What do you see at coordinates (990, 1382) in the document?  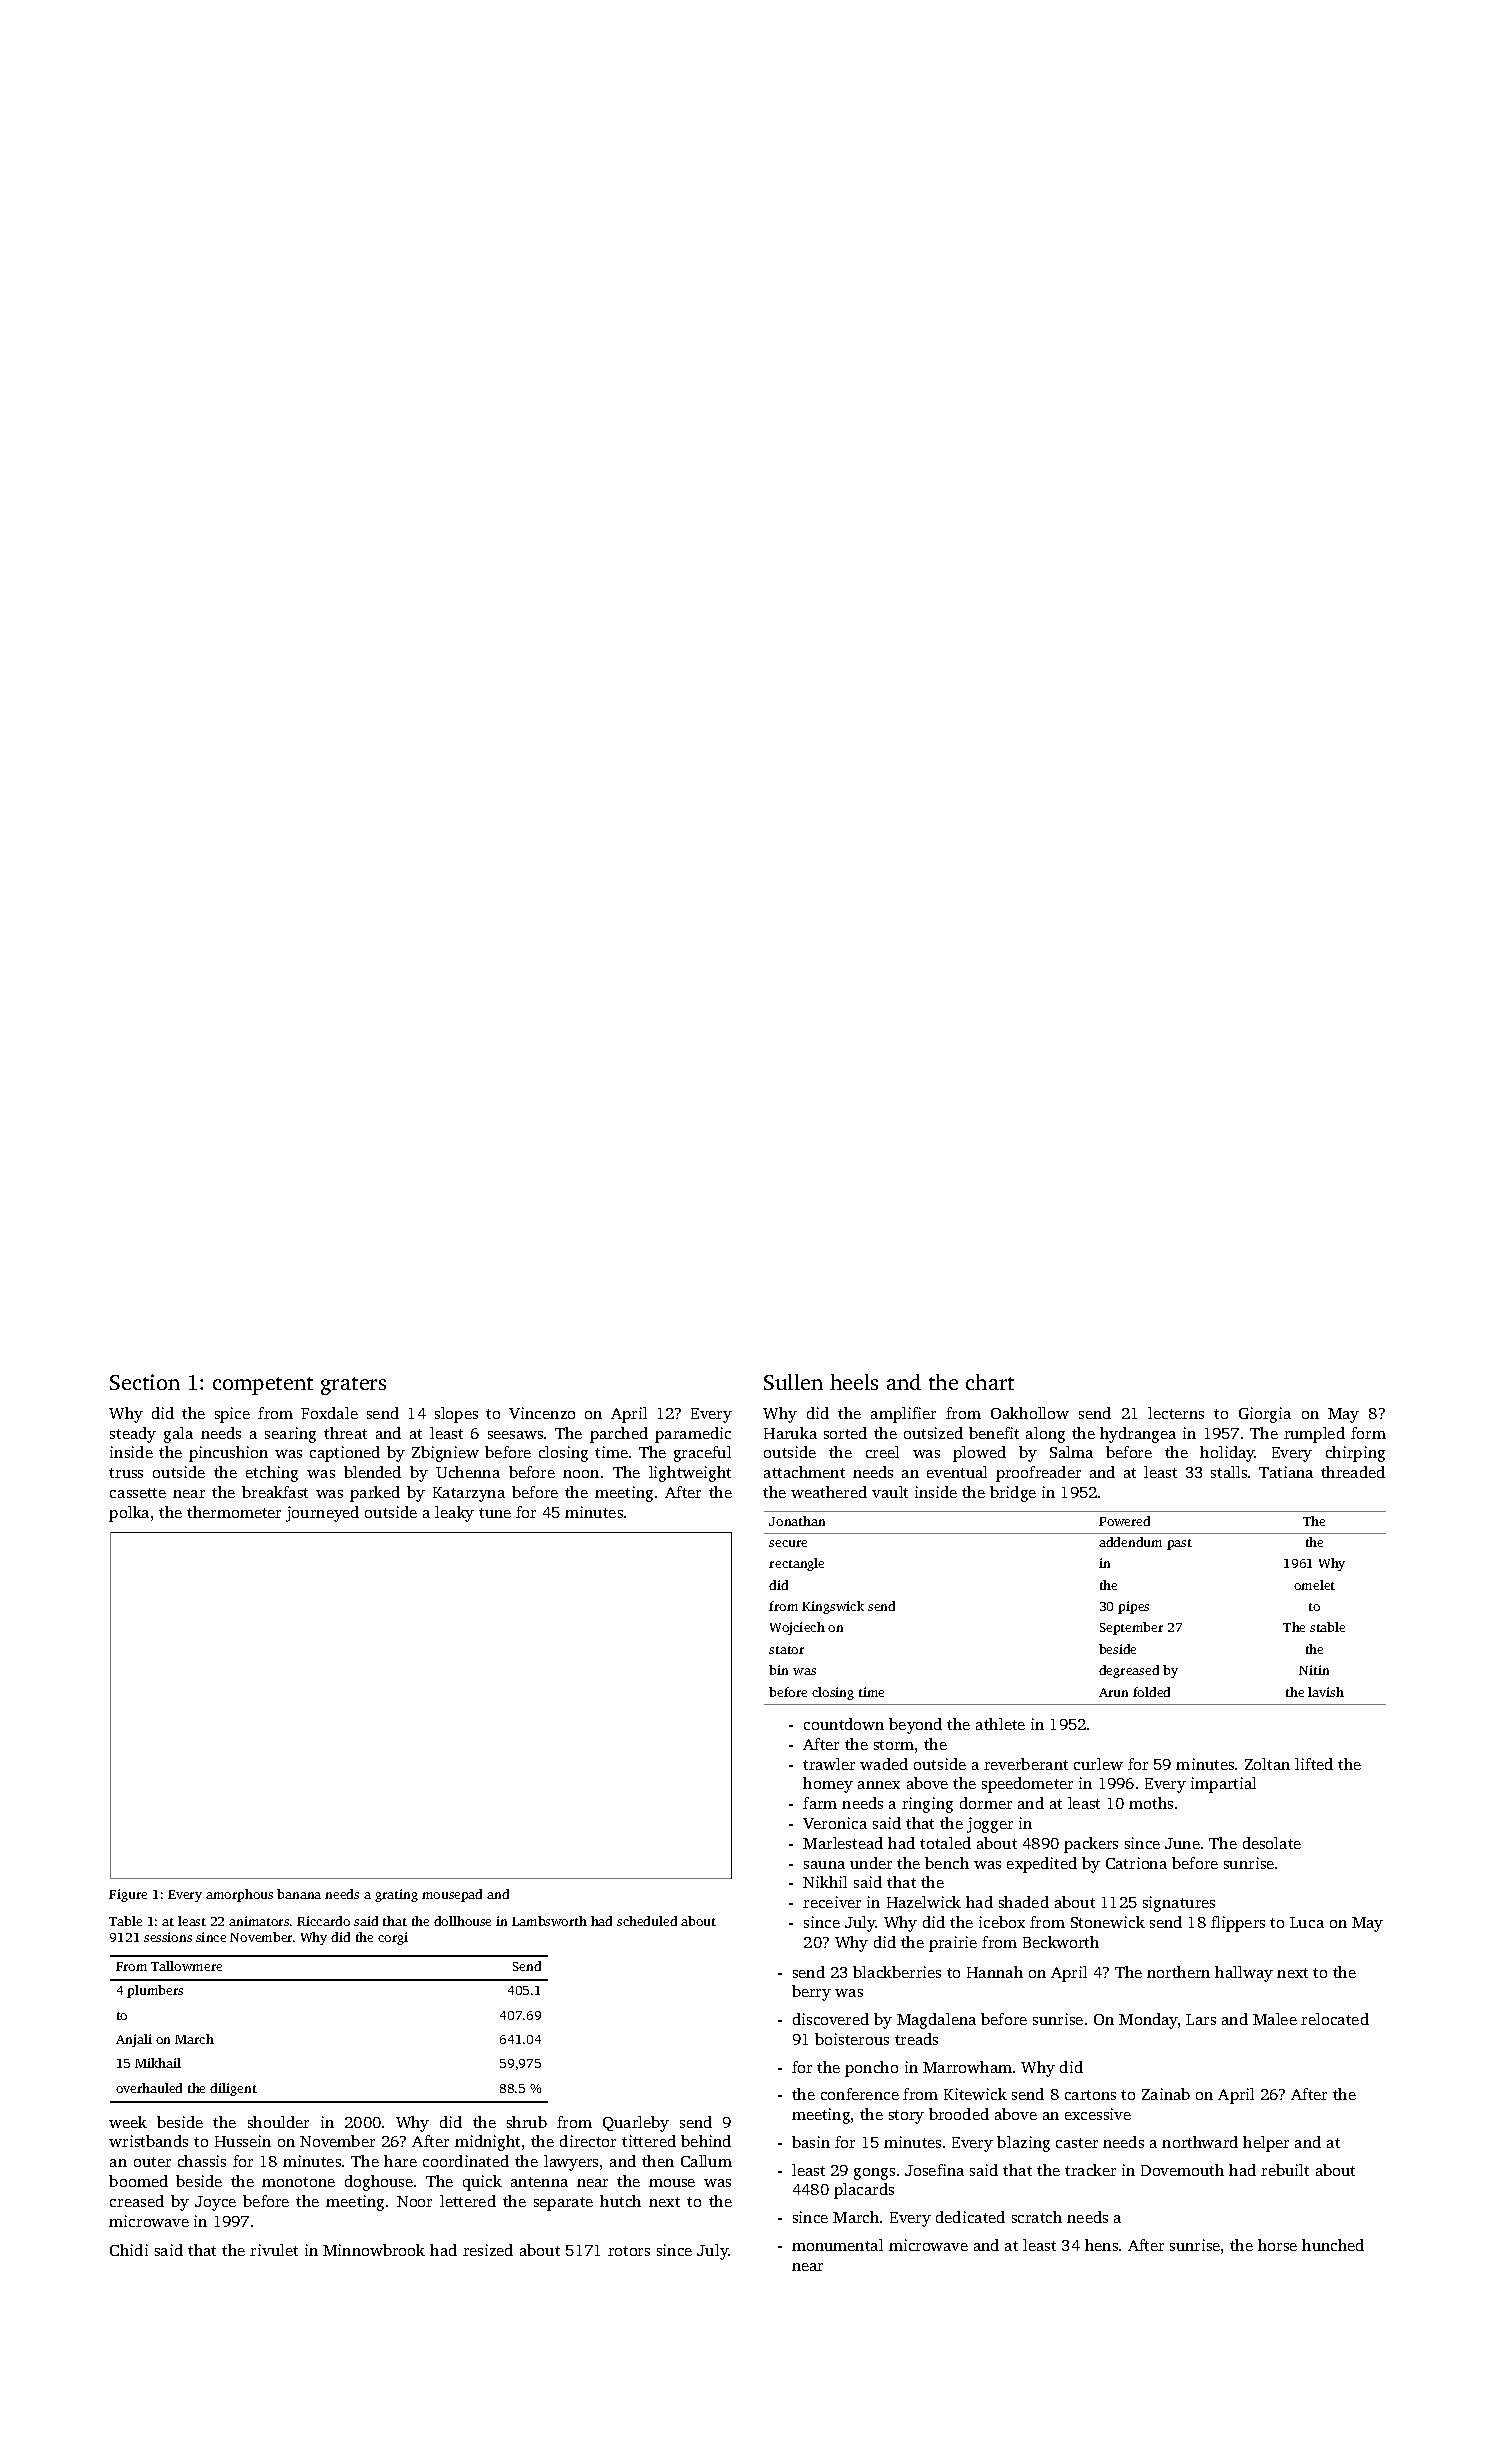 I see `chart` at bounding box center [990, 1382].
